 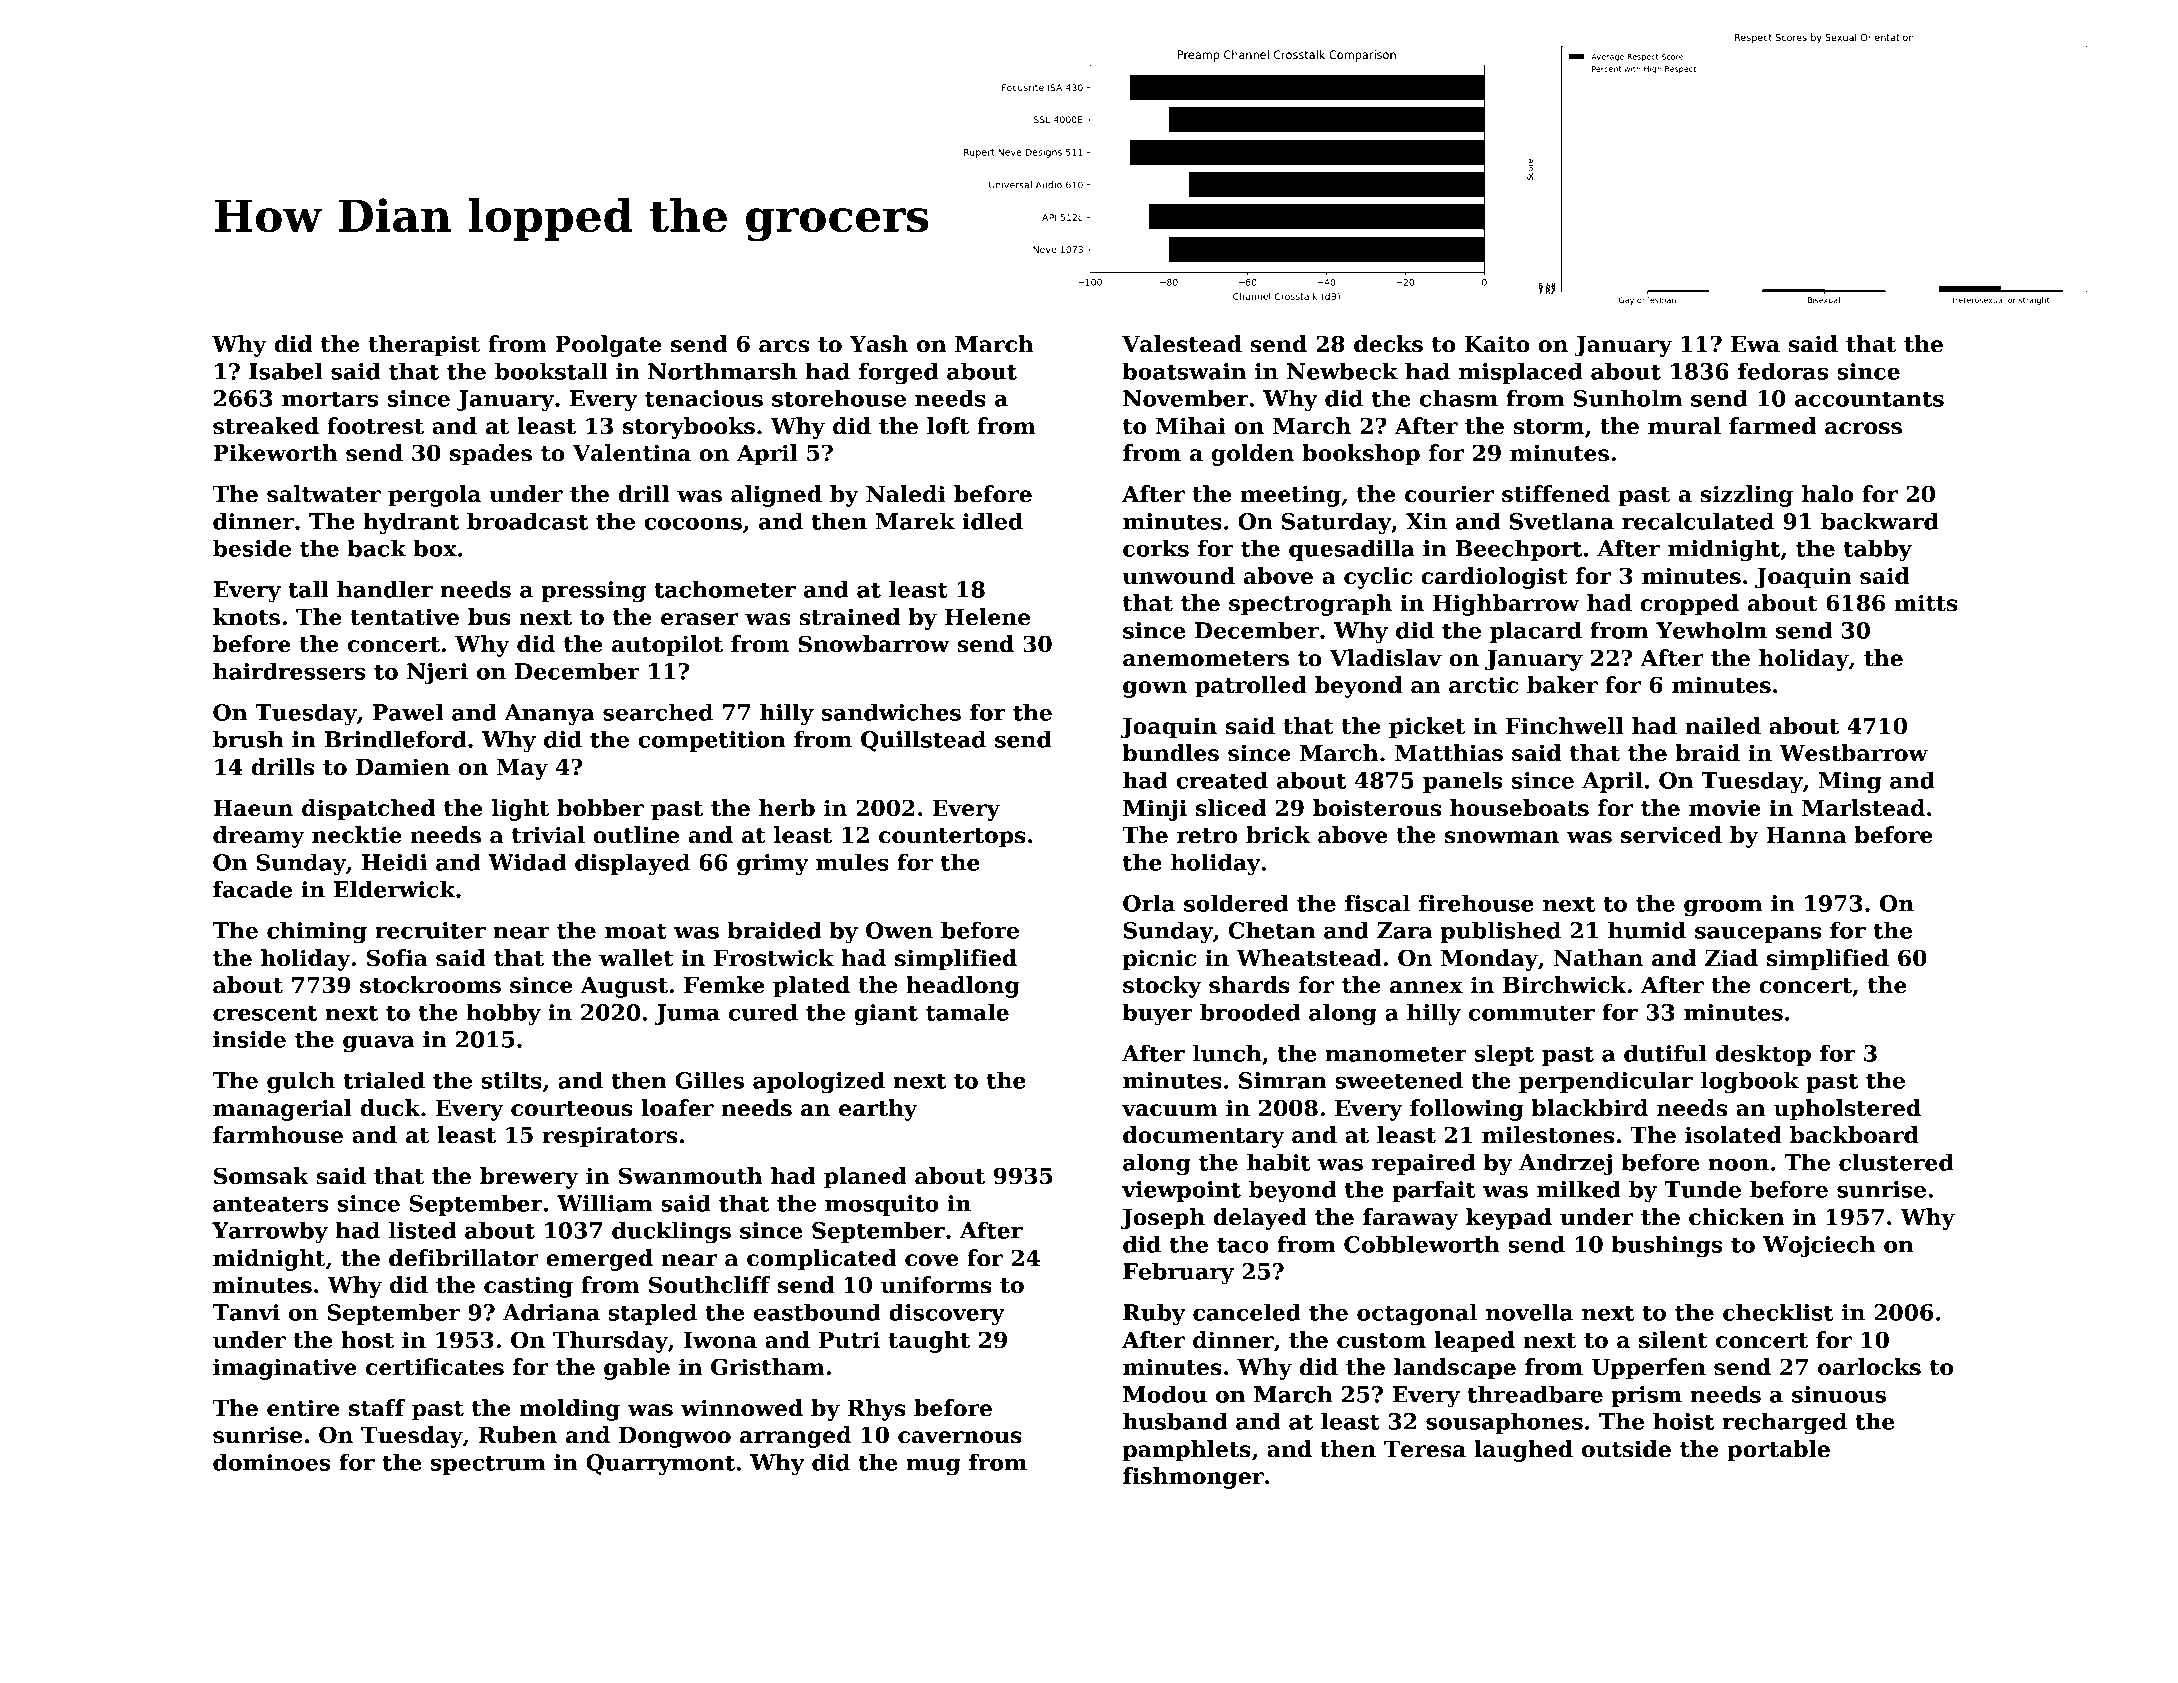 I want to click on Yewholm, so click(x=1711, y=630).
